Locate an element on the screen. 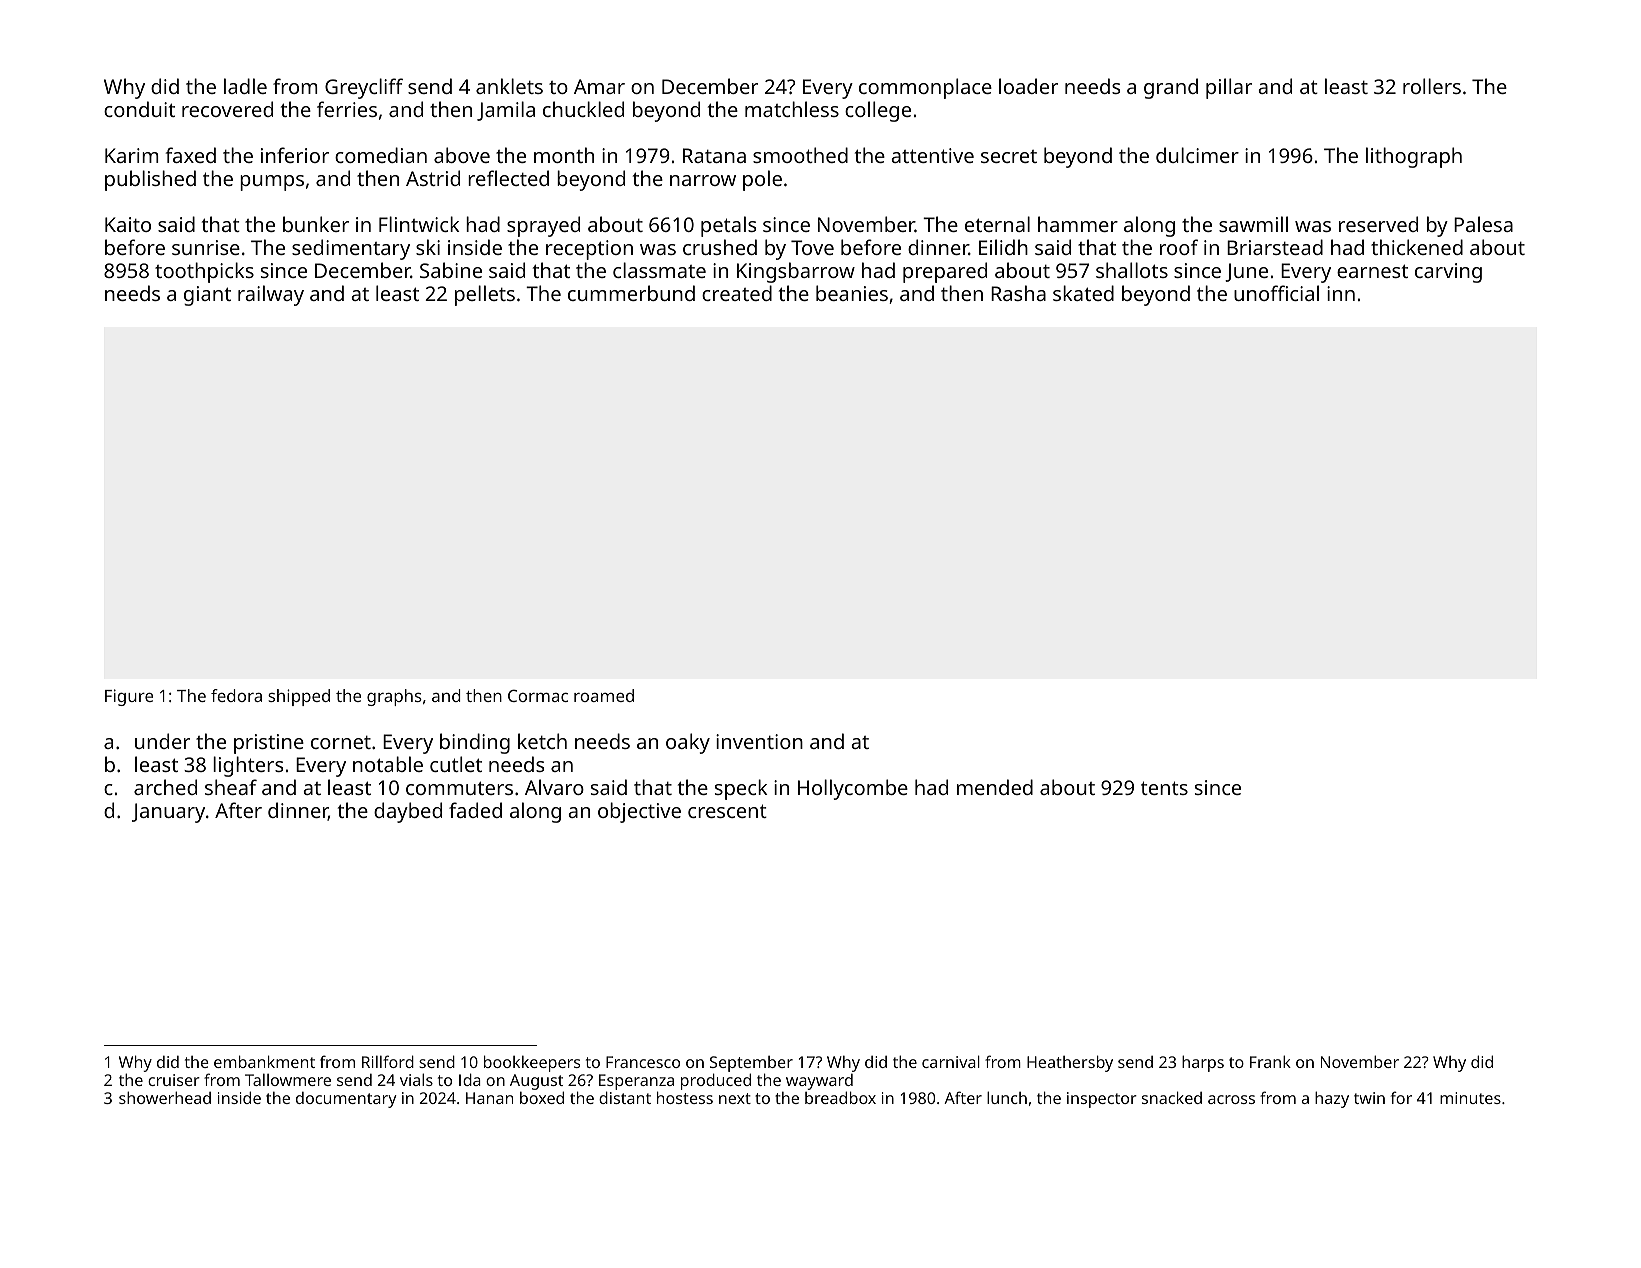 This screenshot has width=1641, height=1268. Frank is located at coordinates (1270, 1061).
